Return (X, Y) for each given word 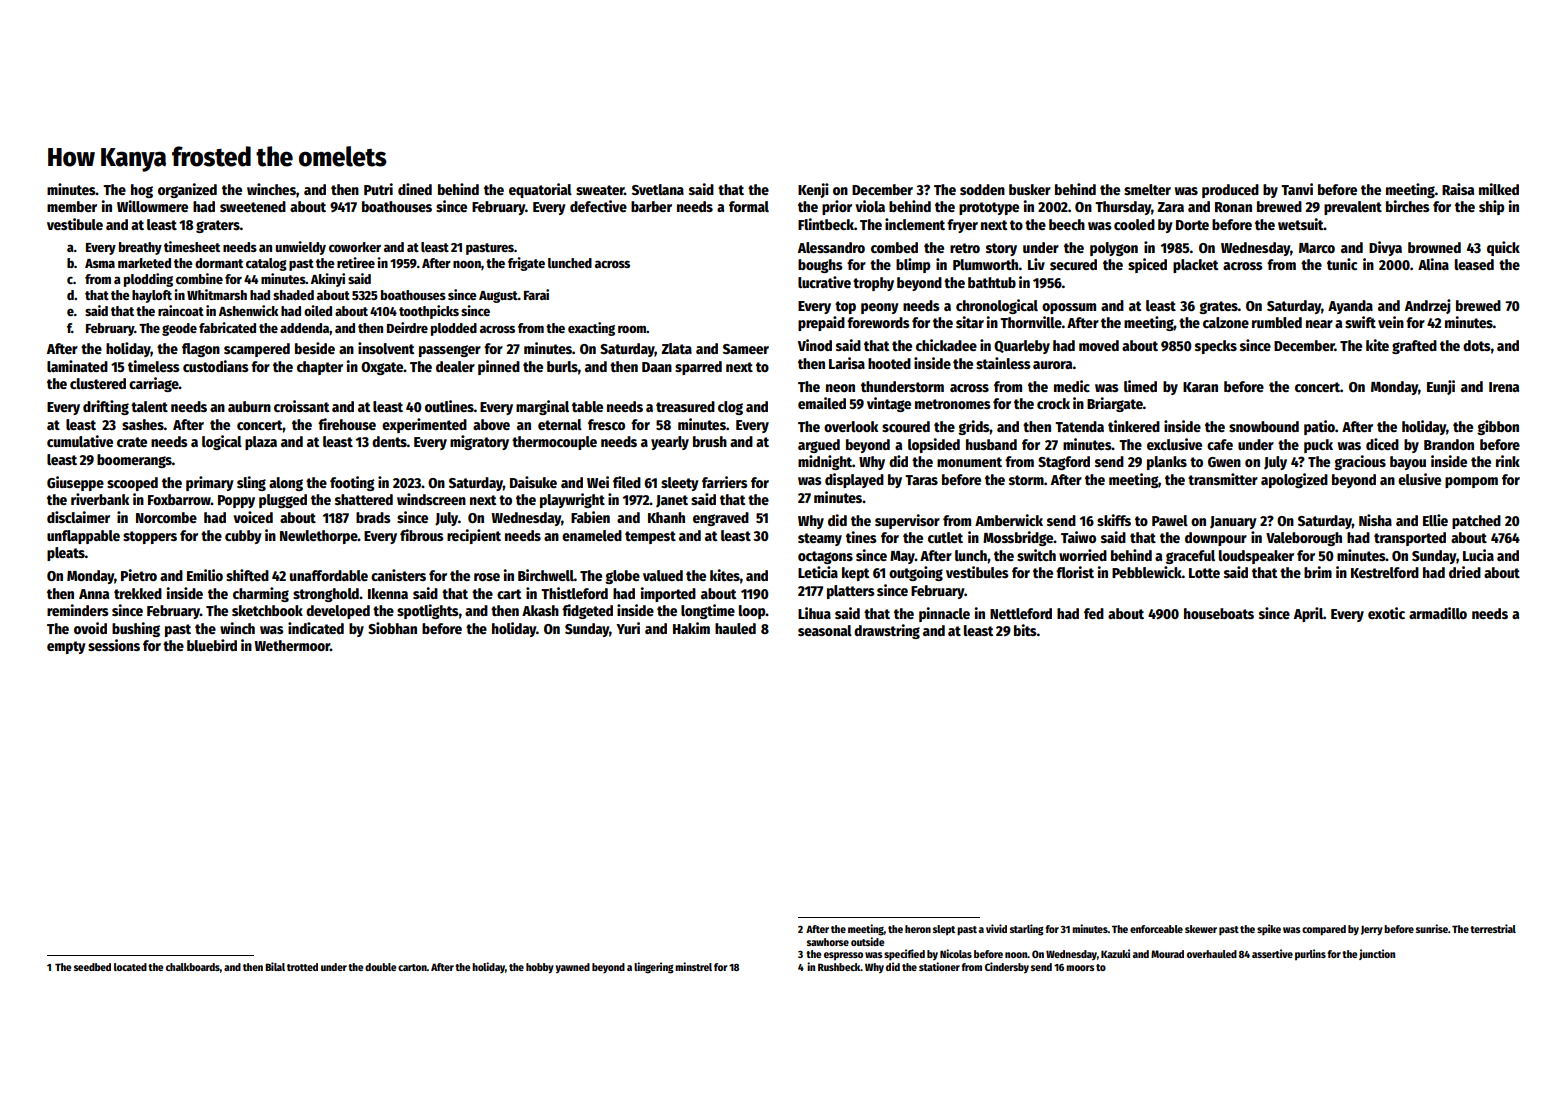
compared (1324, 930)
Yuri (628, 628)
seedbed (92, 967)
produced (1230, 191)
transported (1410, 539)
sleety (680, 484)
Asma (100, 263)
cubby (243, 537)
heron (918, 929)
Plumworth (985, 264)
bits (1025, 630)
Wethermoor (292, 645)
